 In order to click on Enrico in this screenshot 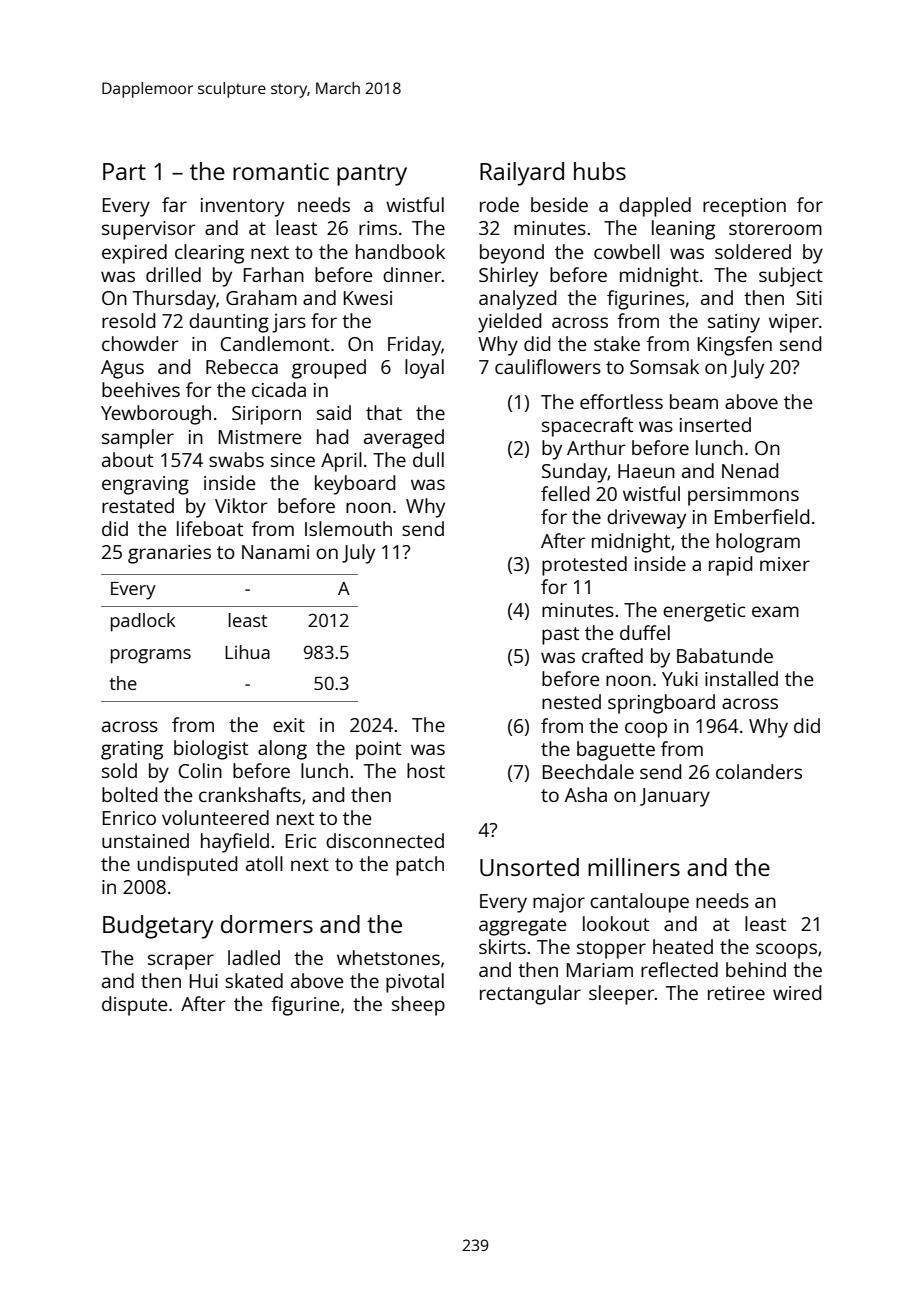, I will do `click(129, 818)`.
